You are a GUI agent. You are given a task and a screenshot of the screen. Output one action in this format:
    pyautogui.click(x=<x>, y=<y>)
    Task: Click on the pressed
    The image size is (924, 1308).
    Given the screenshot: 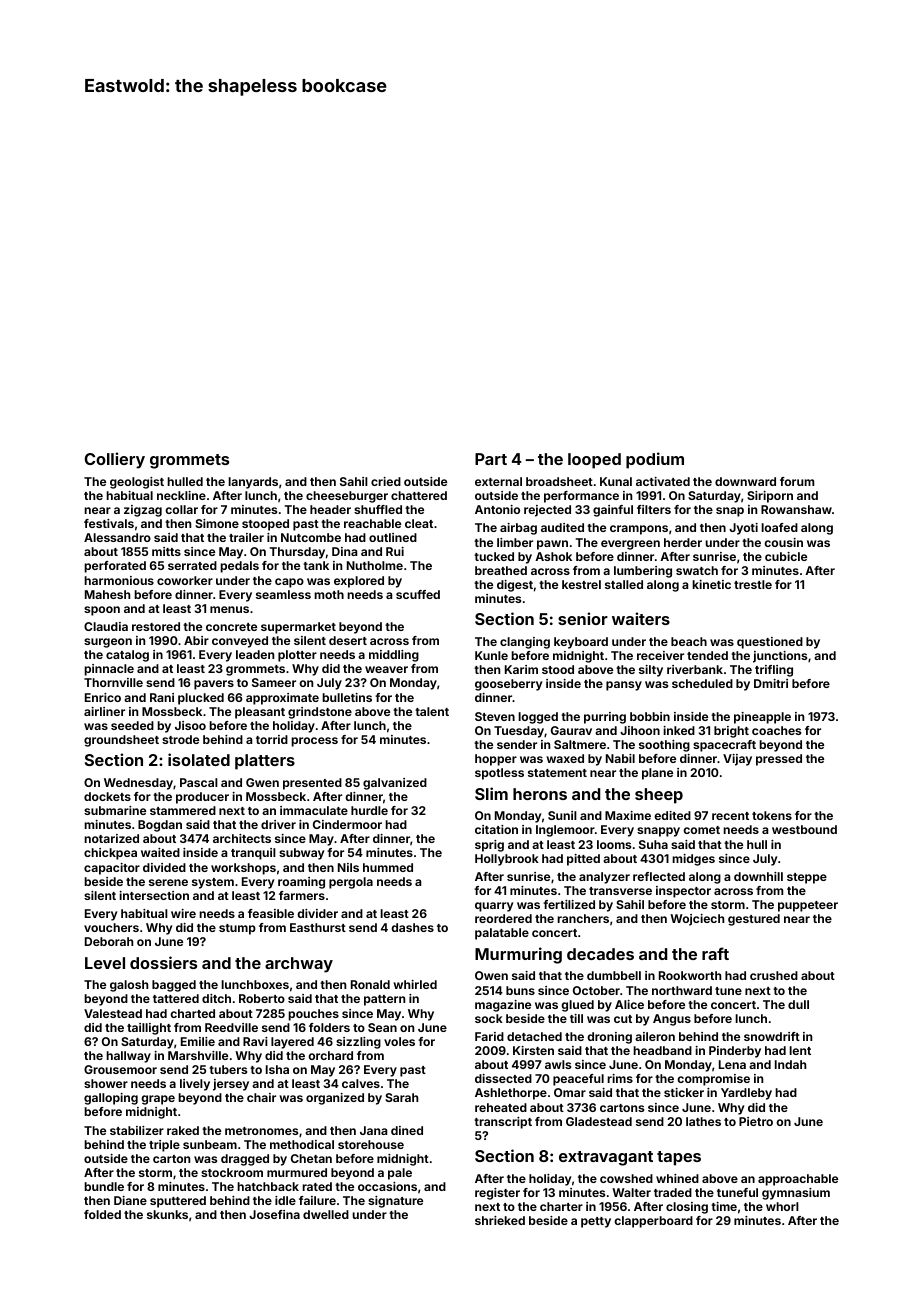 What is the action you would take?
    pyautogui.click(x=779, y=760)
